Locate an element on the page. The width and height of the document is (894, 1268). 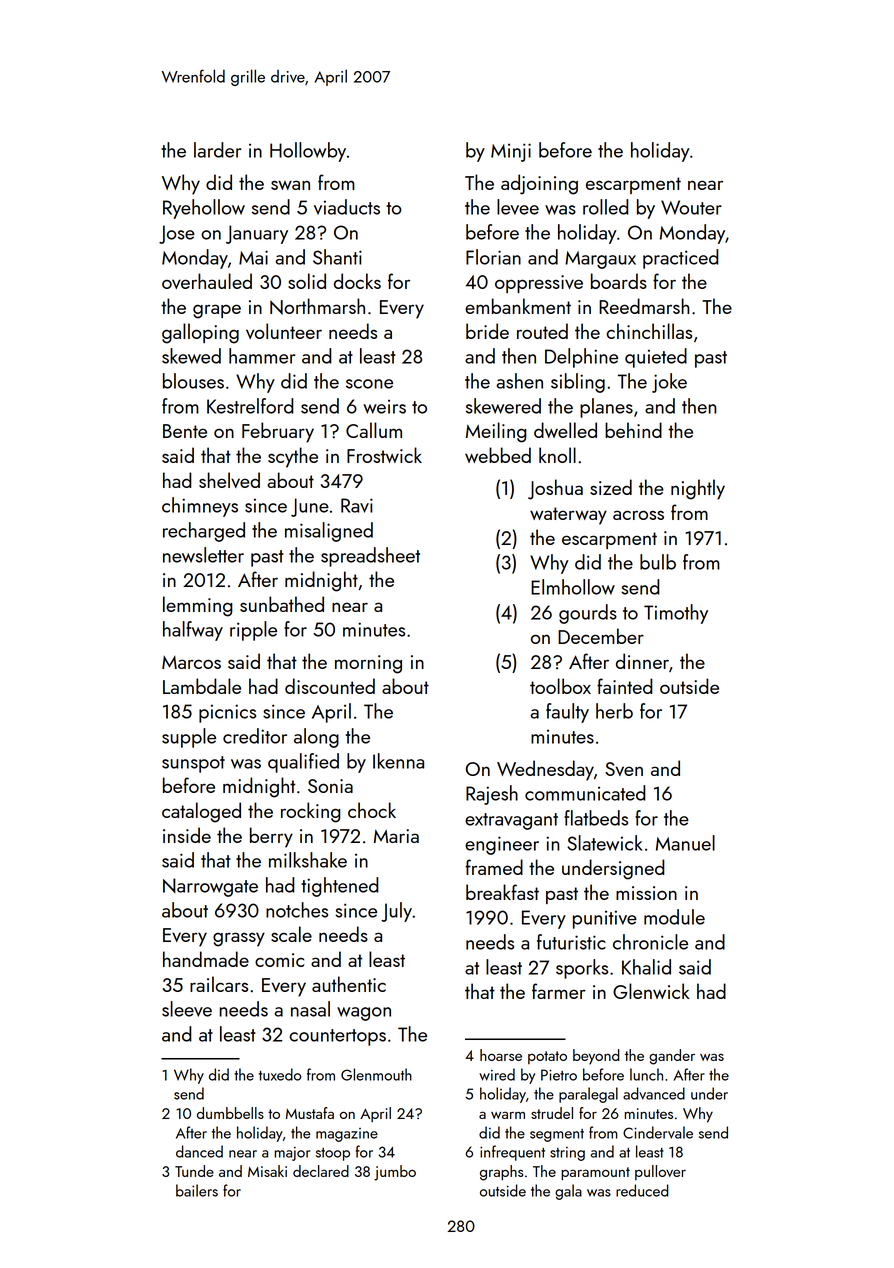
rolled is located at coordinates (606, 207).
